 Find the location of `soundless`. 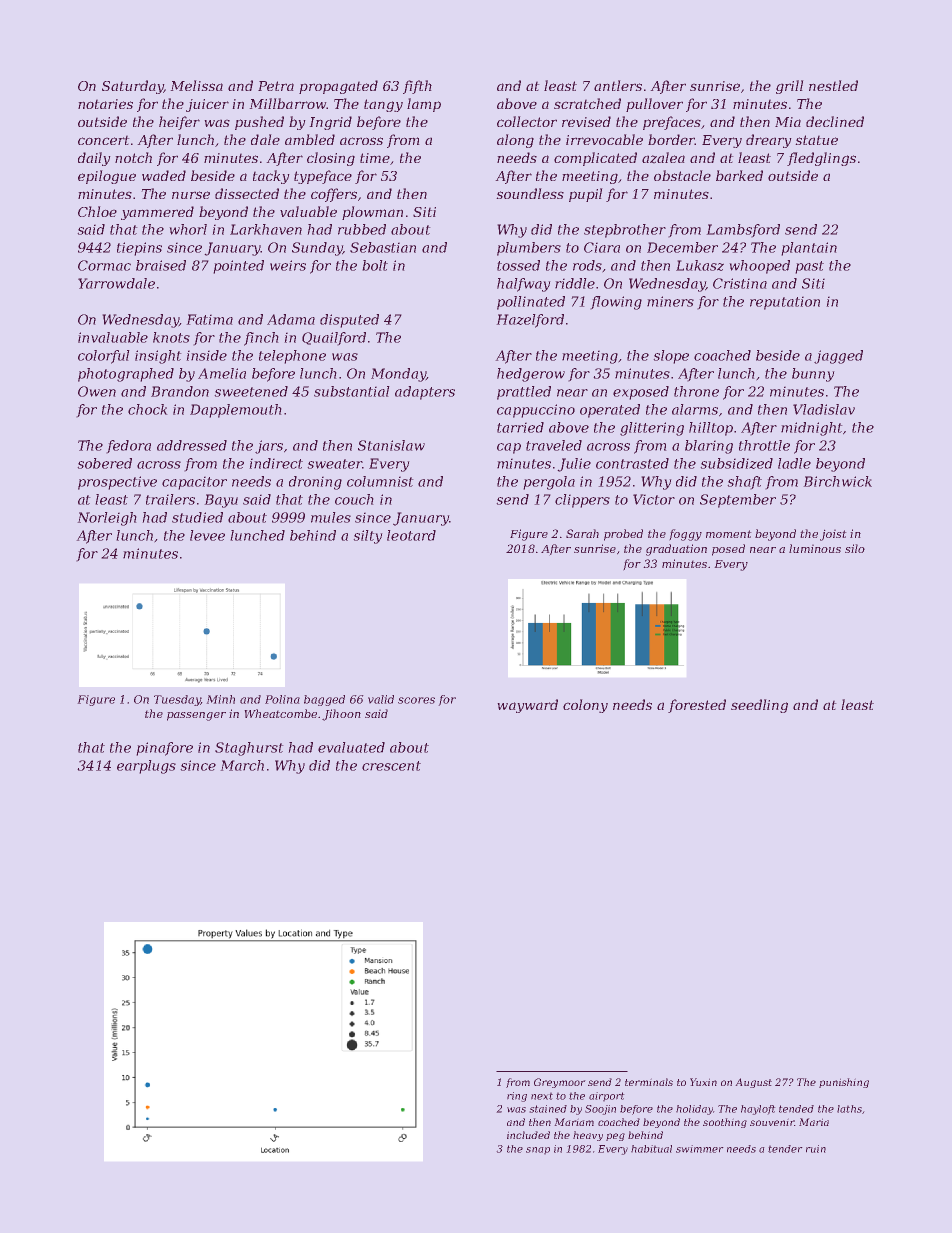

soundless is located at coordinates (530, 193).
